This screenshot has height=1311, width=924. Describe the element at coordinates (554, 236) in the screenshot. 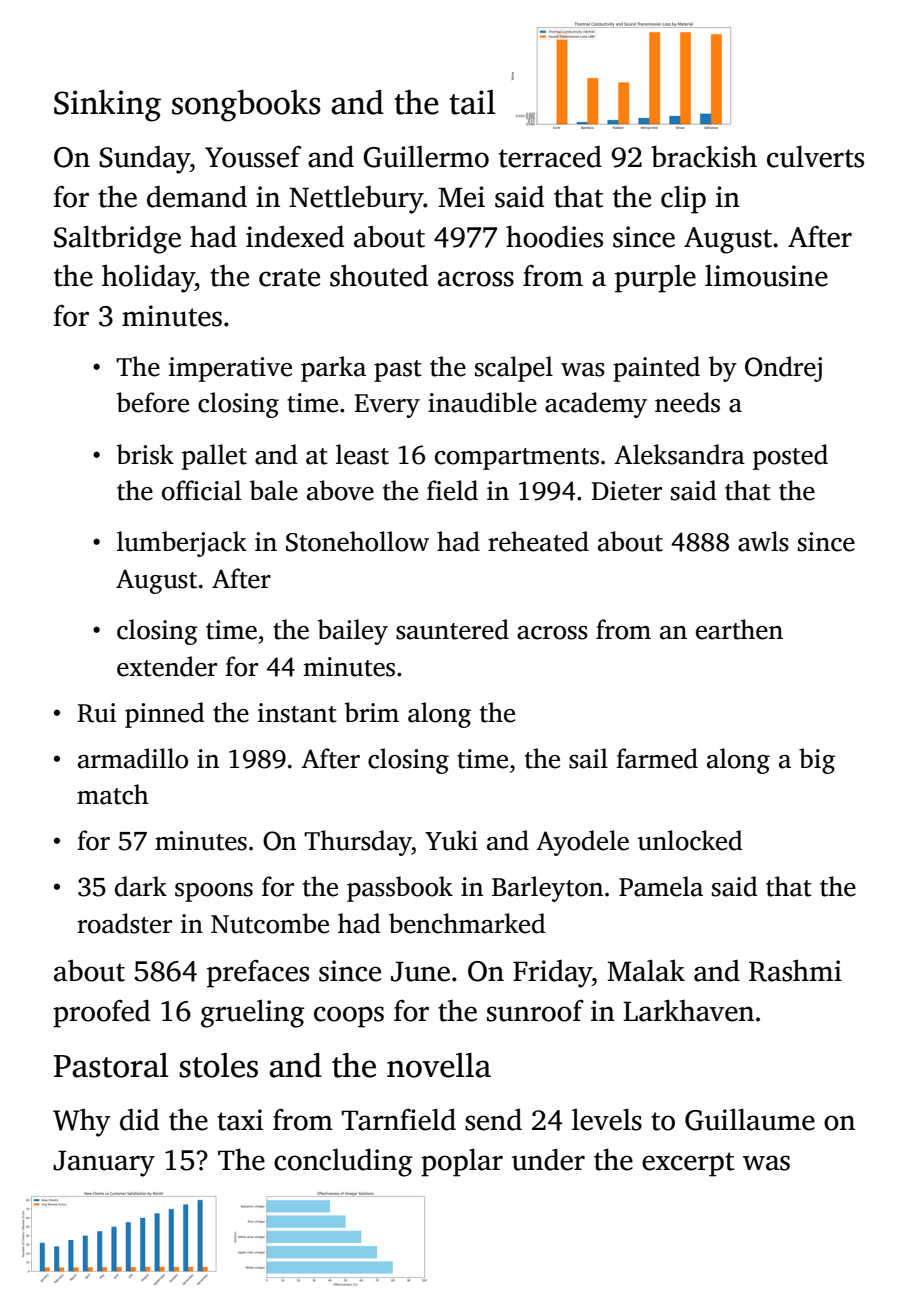

I see `hoodies` at that location.
